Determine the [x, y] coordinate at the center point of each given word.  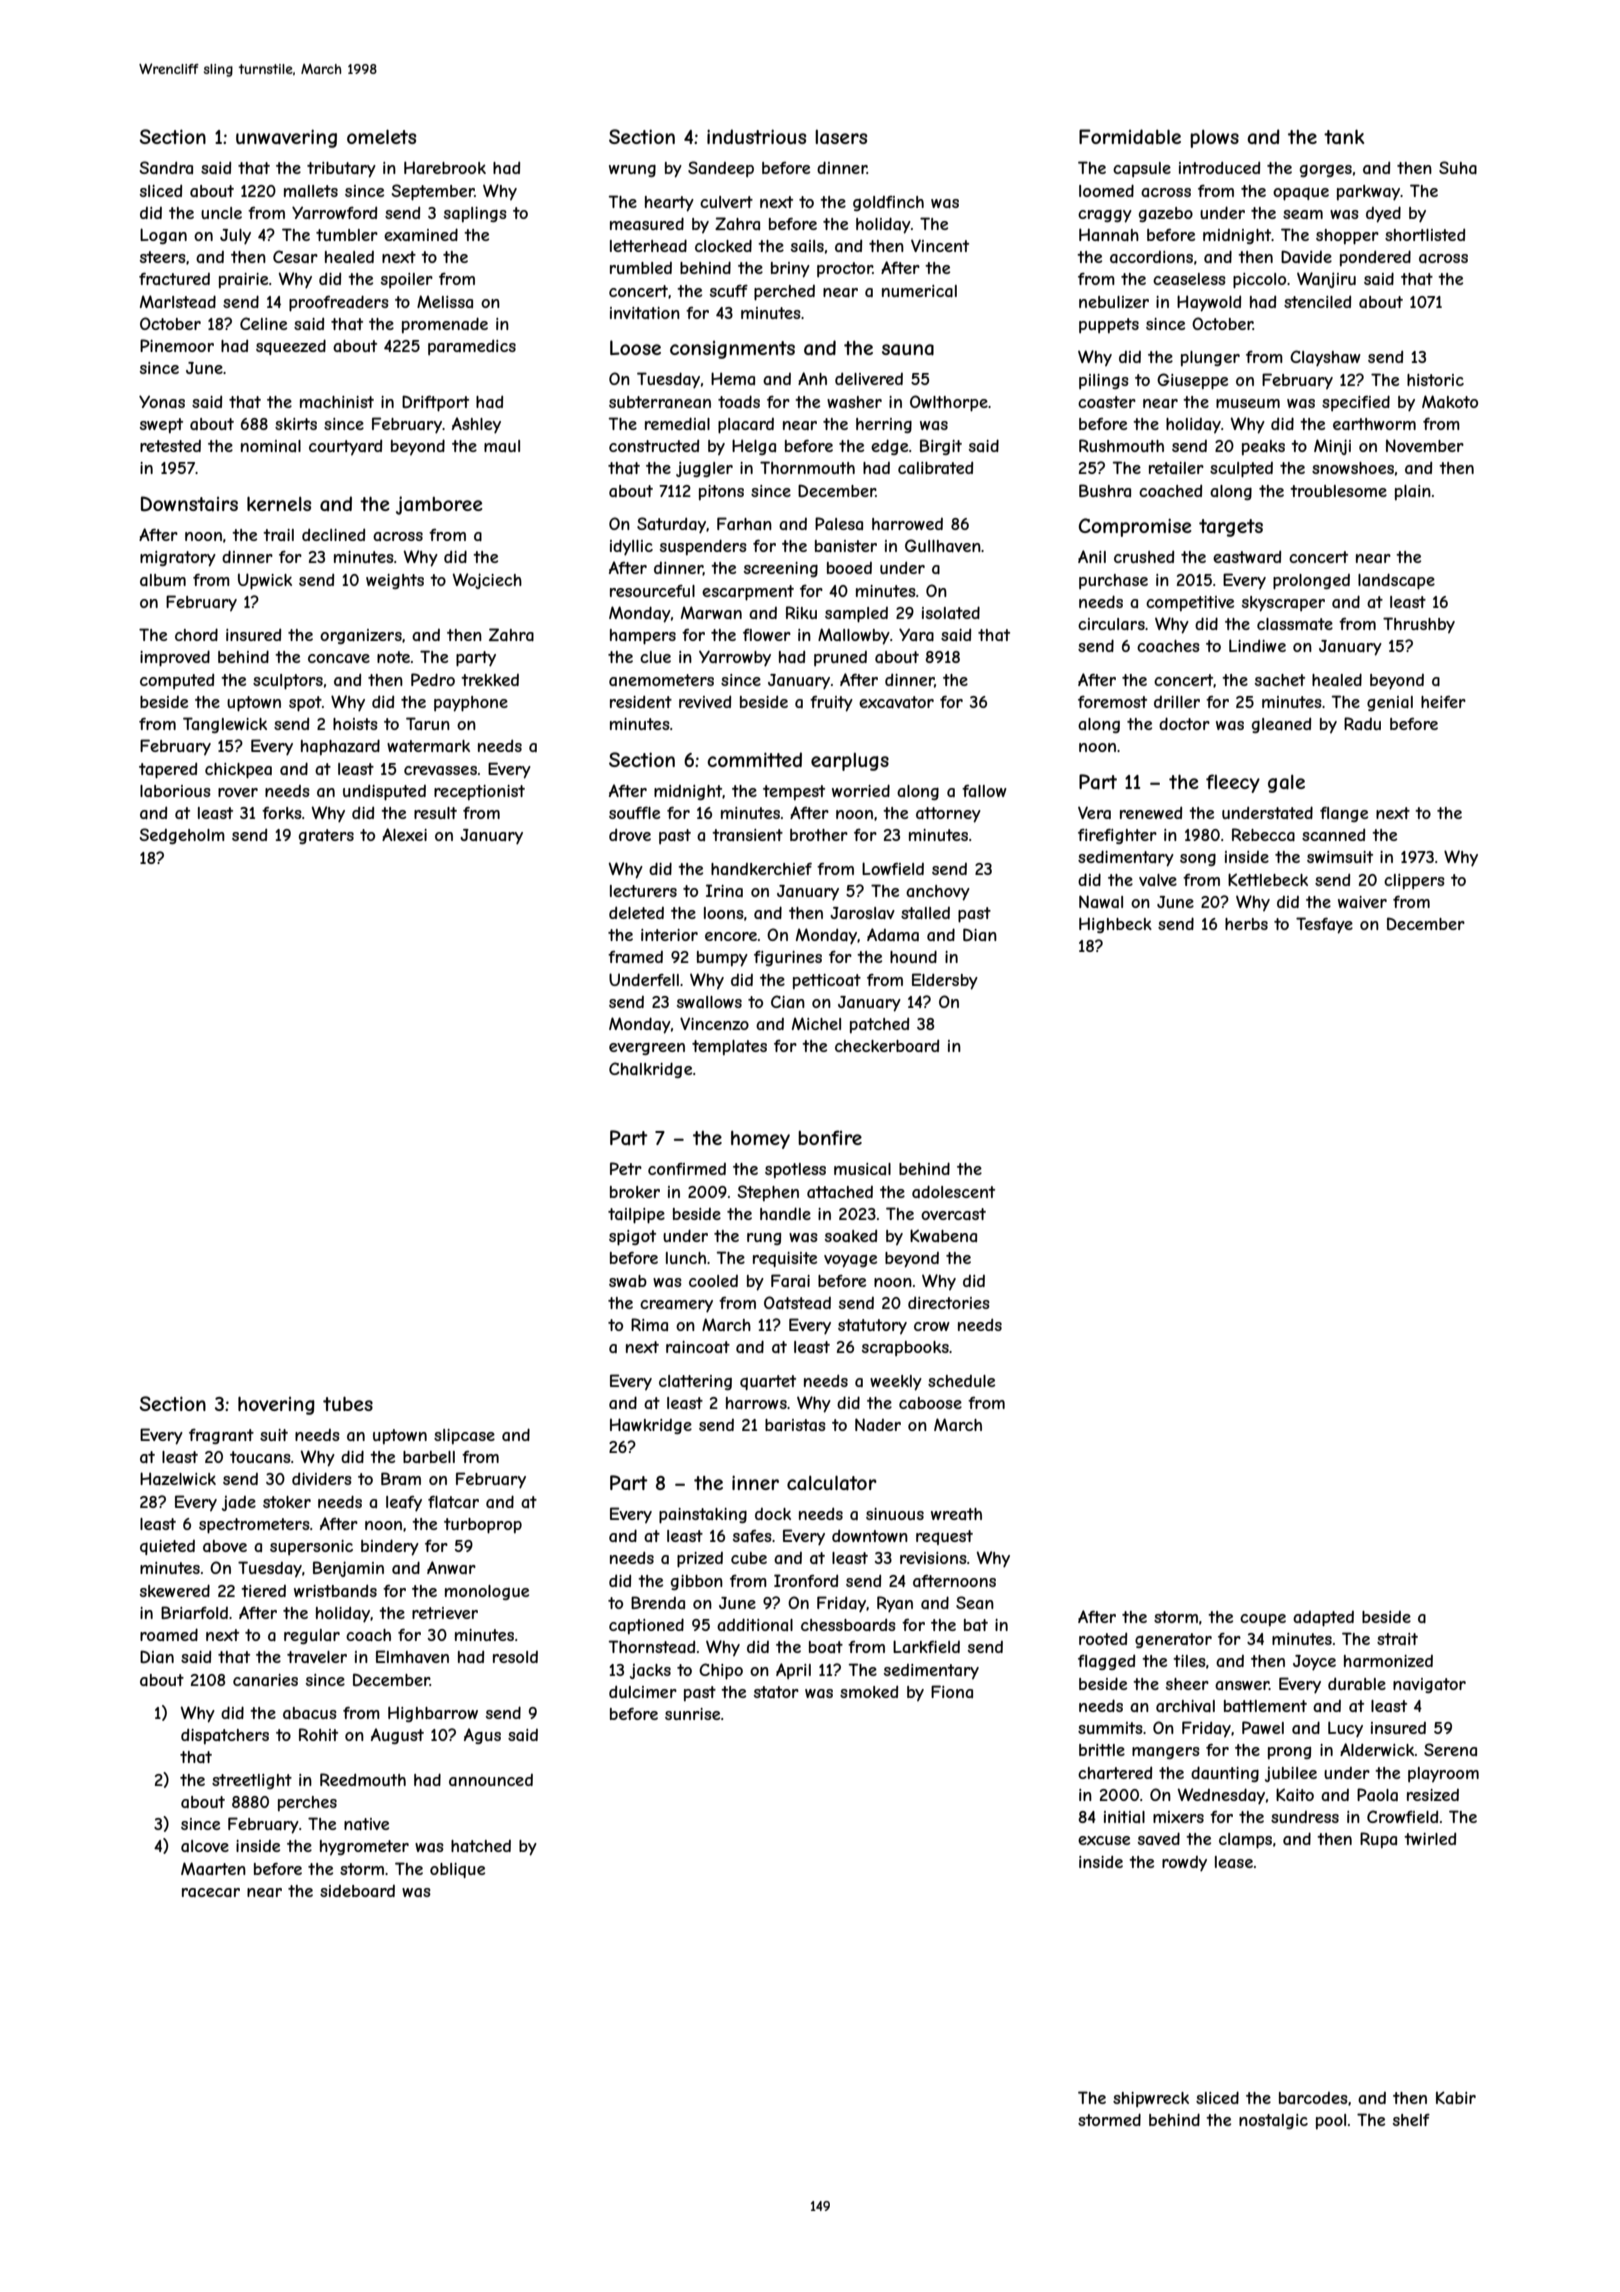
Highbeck [1115, 925]
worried [861, 790]
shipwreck [1151, 2099]
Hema [733, 378]
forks [282, 813]
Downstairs [189, 504]
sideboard [357, 1891]
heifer [1443, 702]
